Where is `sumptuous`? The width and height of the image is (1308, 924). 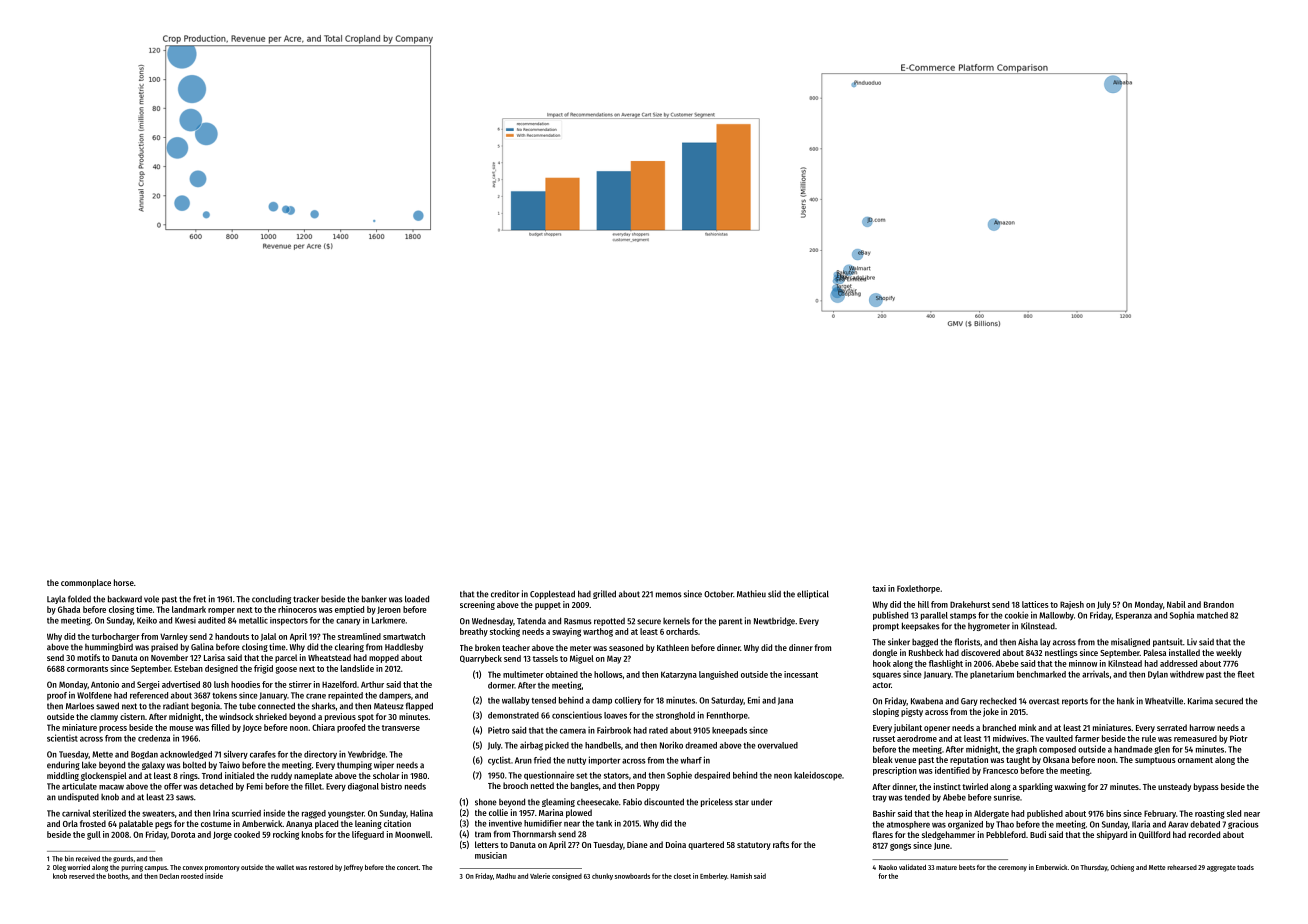 sumptuous is located at coordinates (1155, 761).
